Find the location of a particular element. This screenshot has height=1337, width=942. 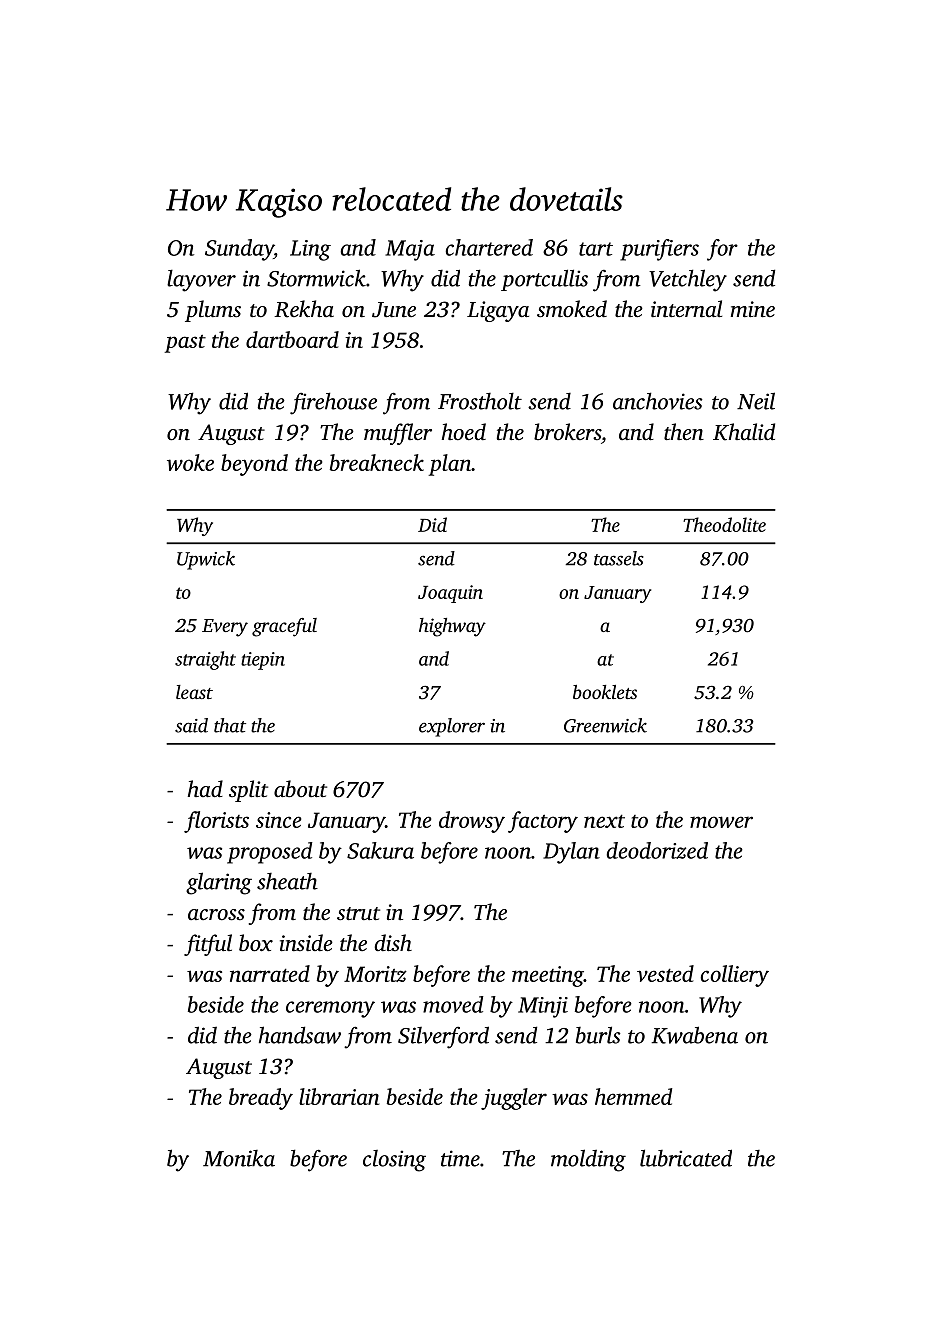

Sunday is located at coordinates (239, 250).
